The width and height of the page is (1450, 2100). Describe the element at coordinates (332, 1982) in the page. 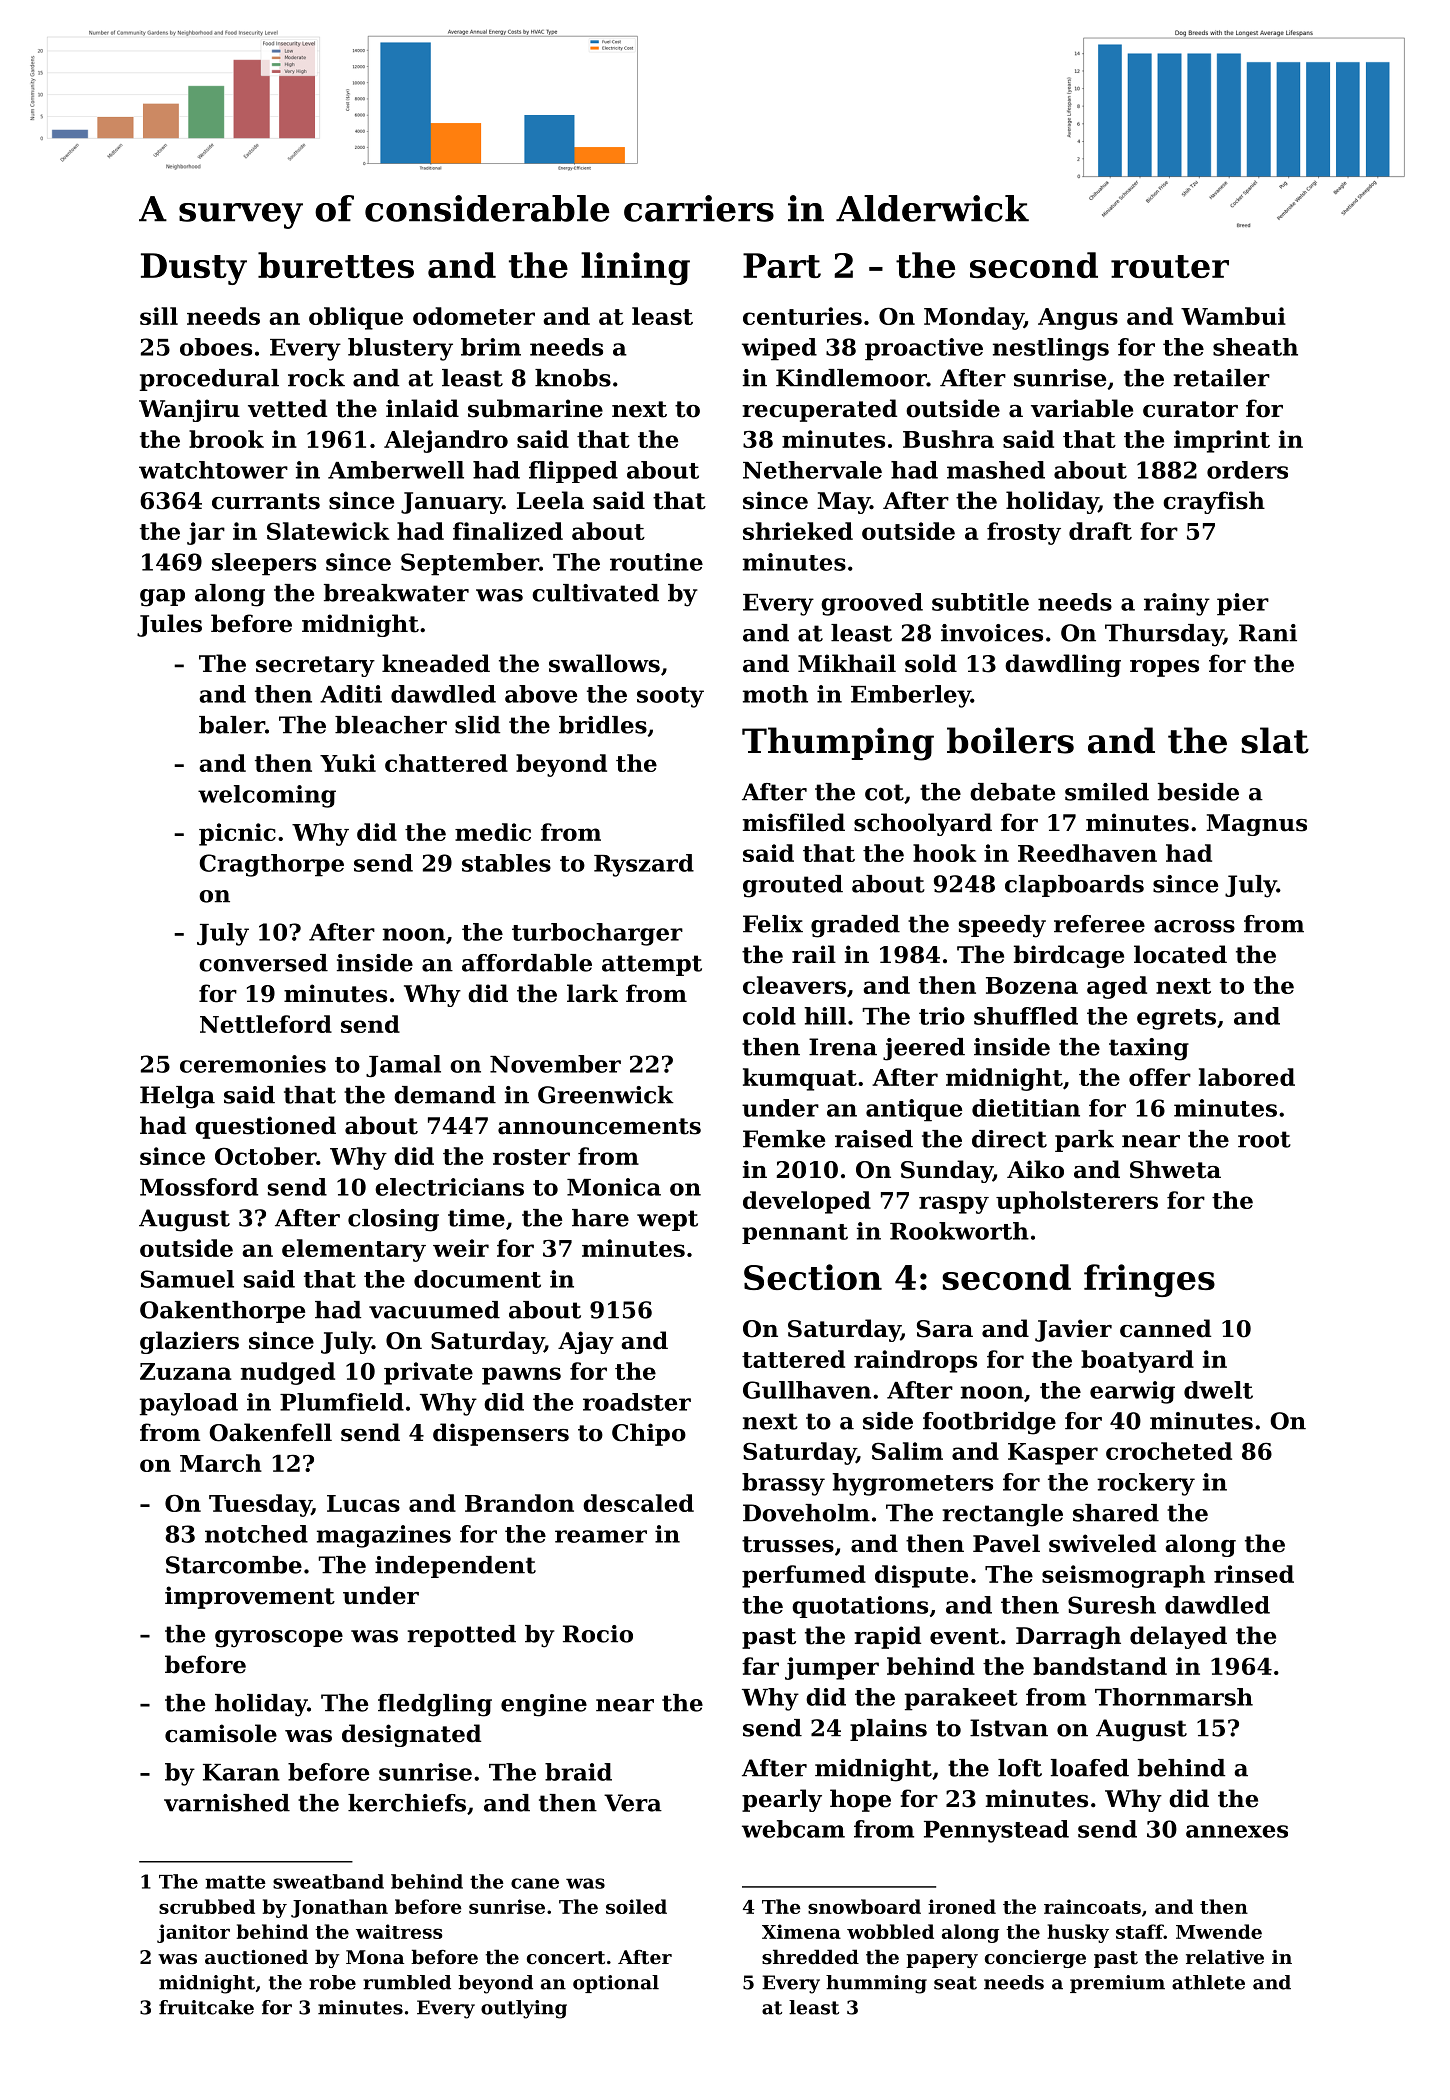

I see `robe` at that location.
